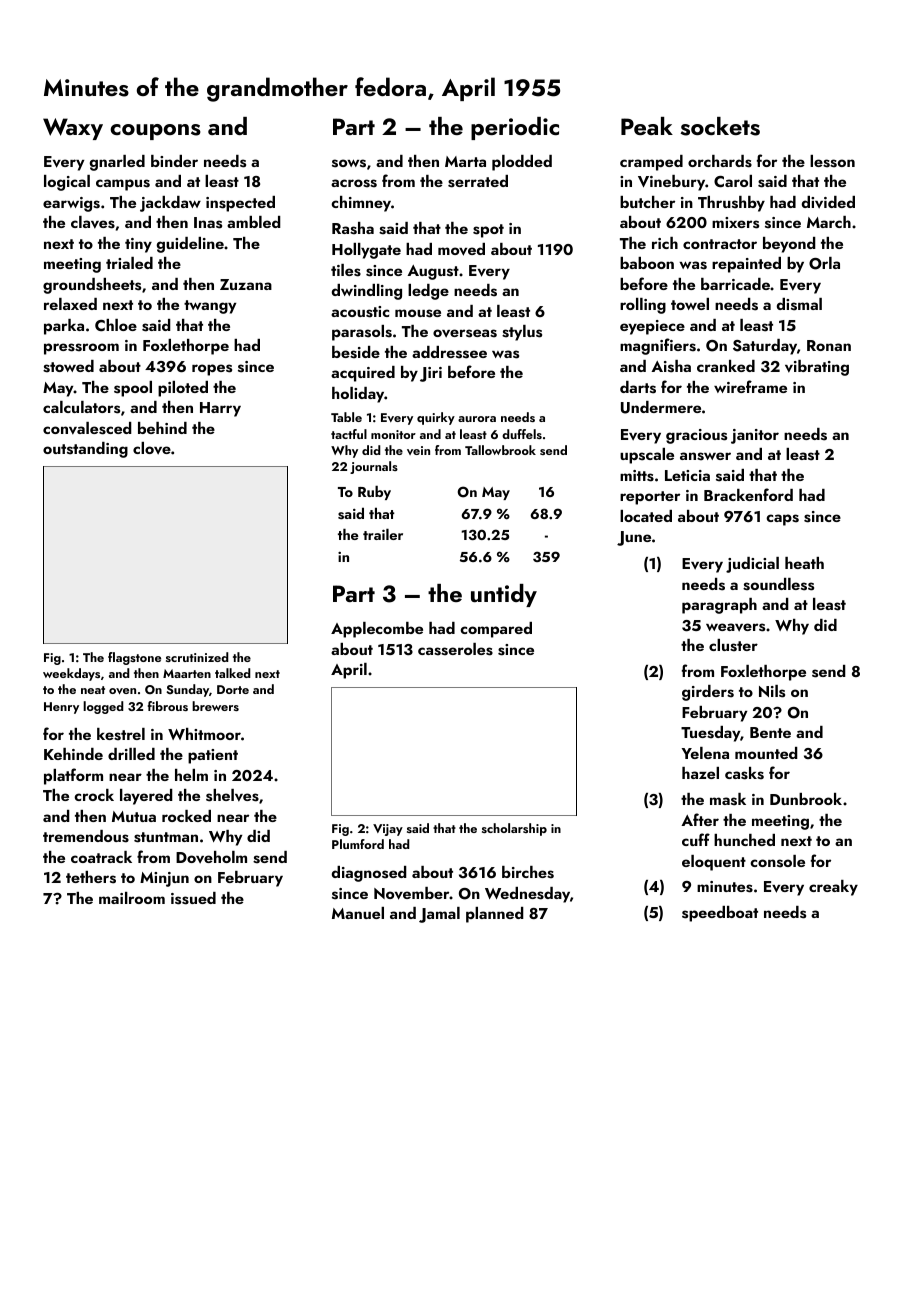 Image resolution: width=908 pixels, height=1316 pixels. Describe the element at coordinates (748, 494) in the document. I see `Brackenford` at that location.
